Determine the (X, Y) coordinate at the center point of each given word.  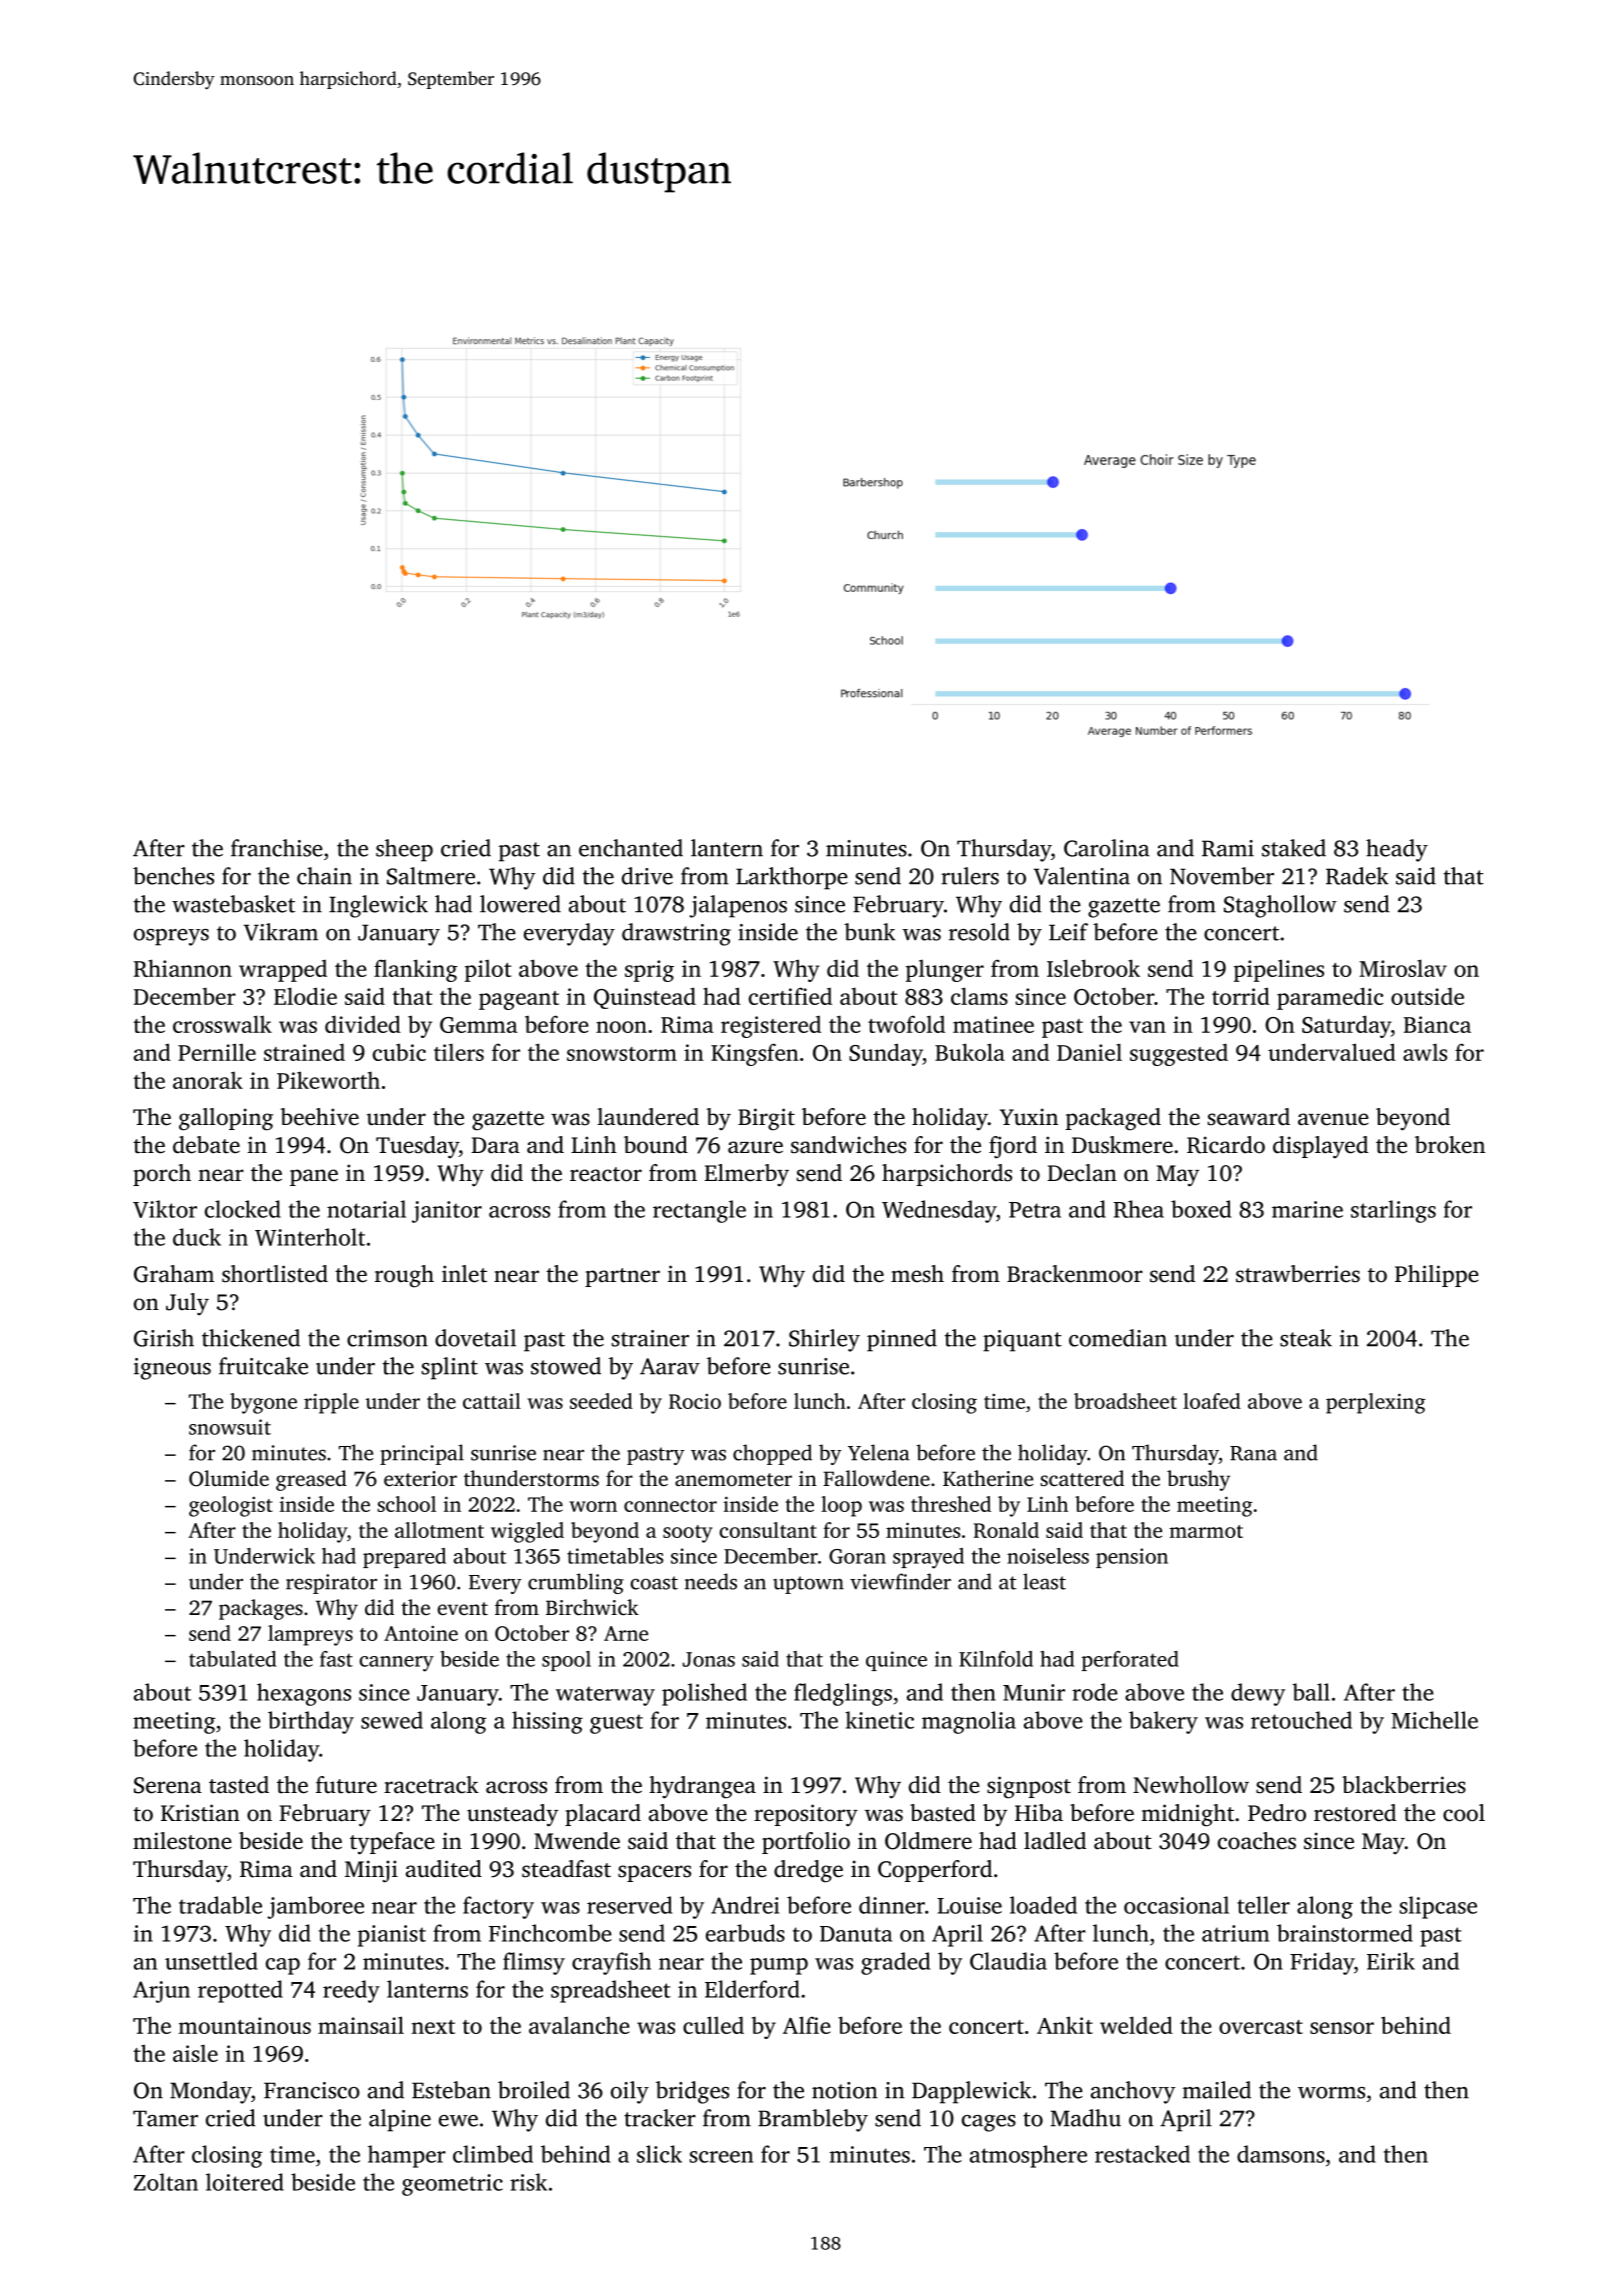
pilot (488, 971)
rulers (970, 876)
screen (721, 2157)
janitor (447, 1212)
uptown (808, 1585)
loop (841, 1506)
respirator (331, 1584)
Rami (1228, 848)
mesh (917, 1274)
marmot (1206, 1531)
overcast (1261, 2027)
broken (1450, 1145)
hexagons (304, 1694)
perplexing (1376, 1403)
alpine (400, 2120)
